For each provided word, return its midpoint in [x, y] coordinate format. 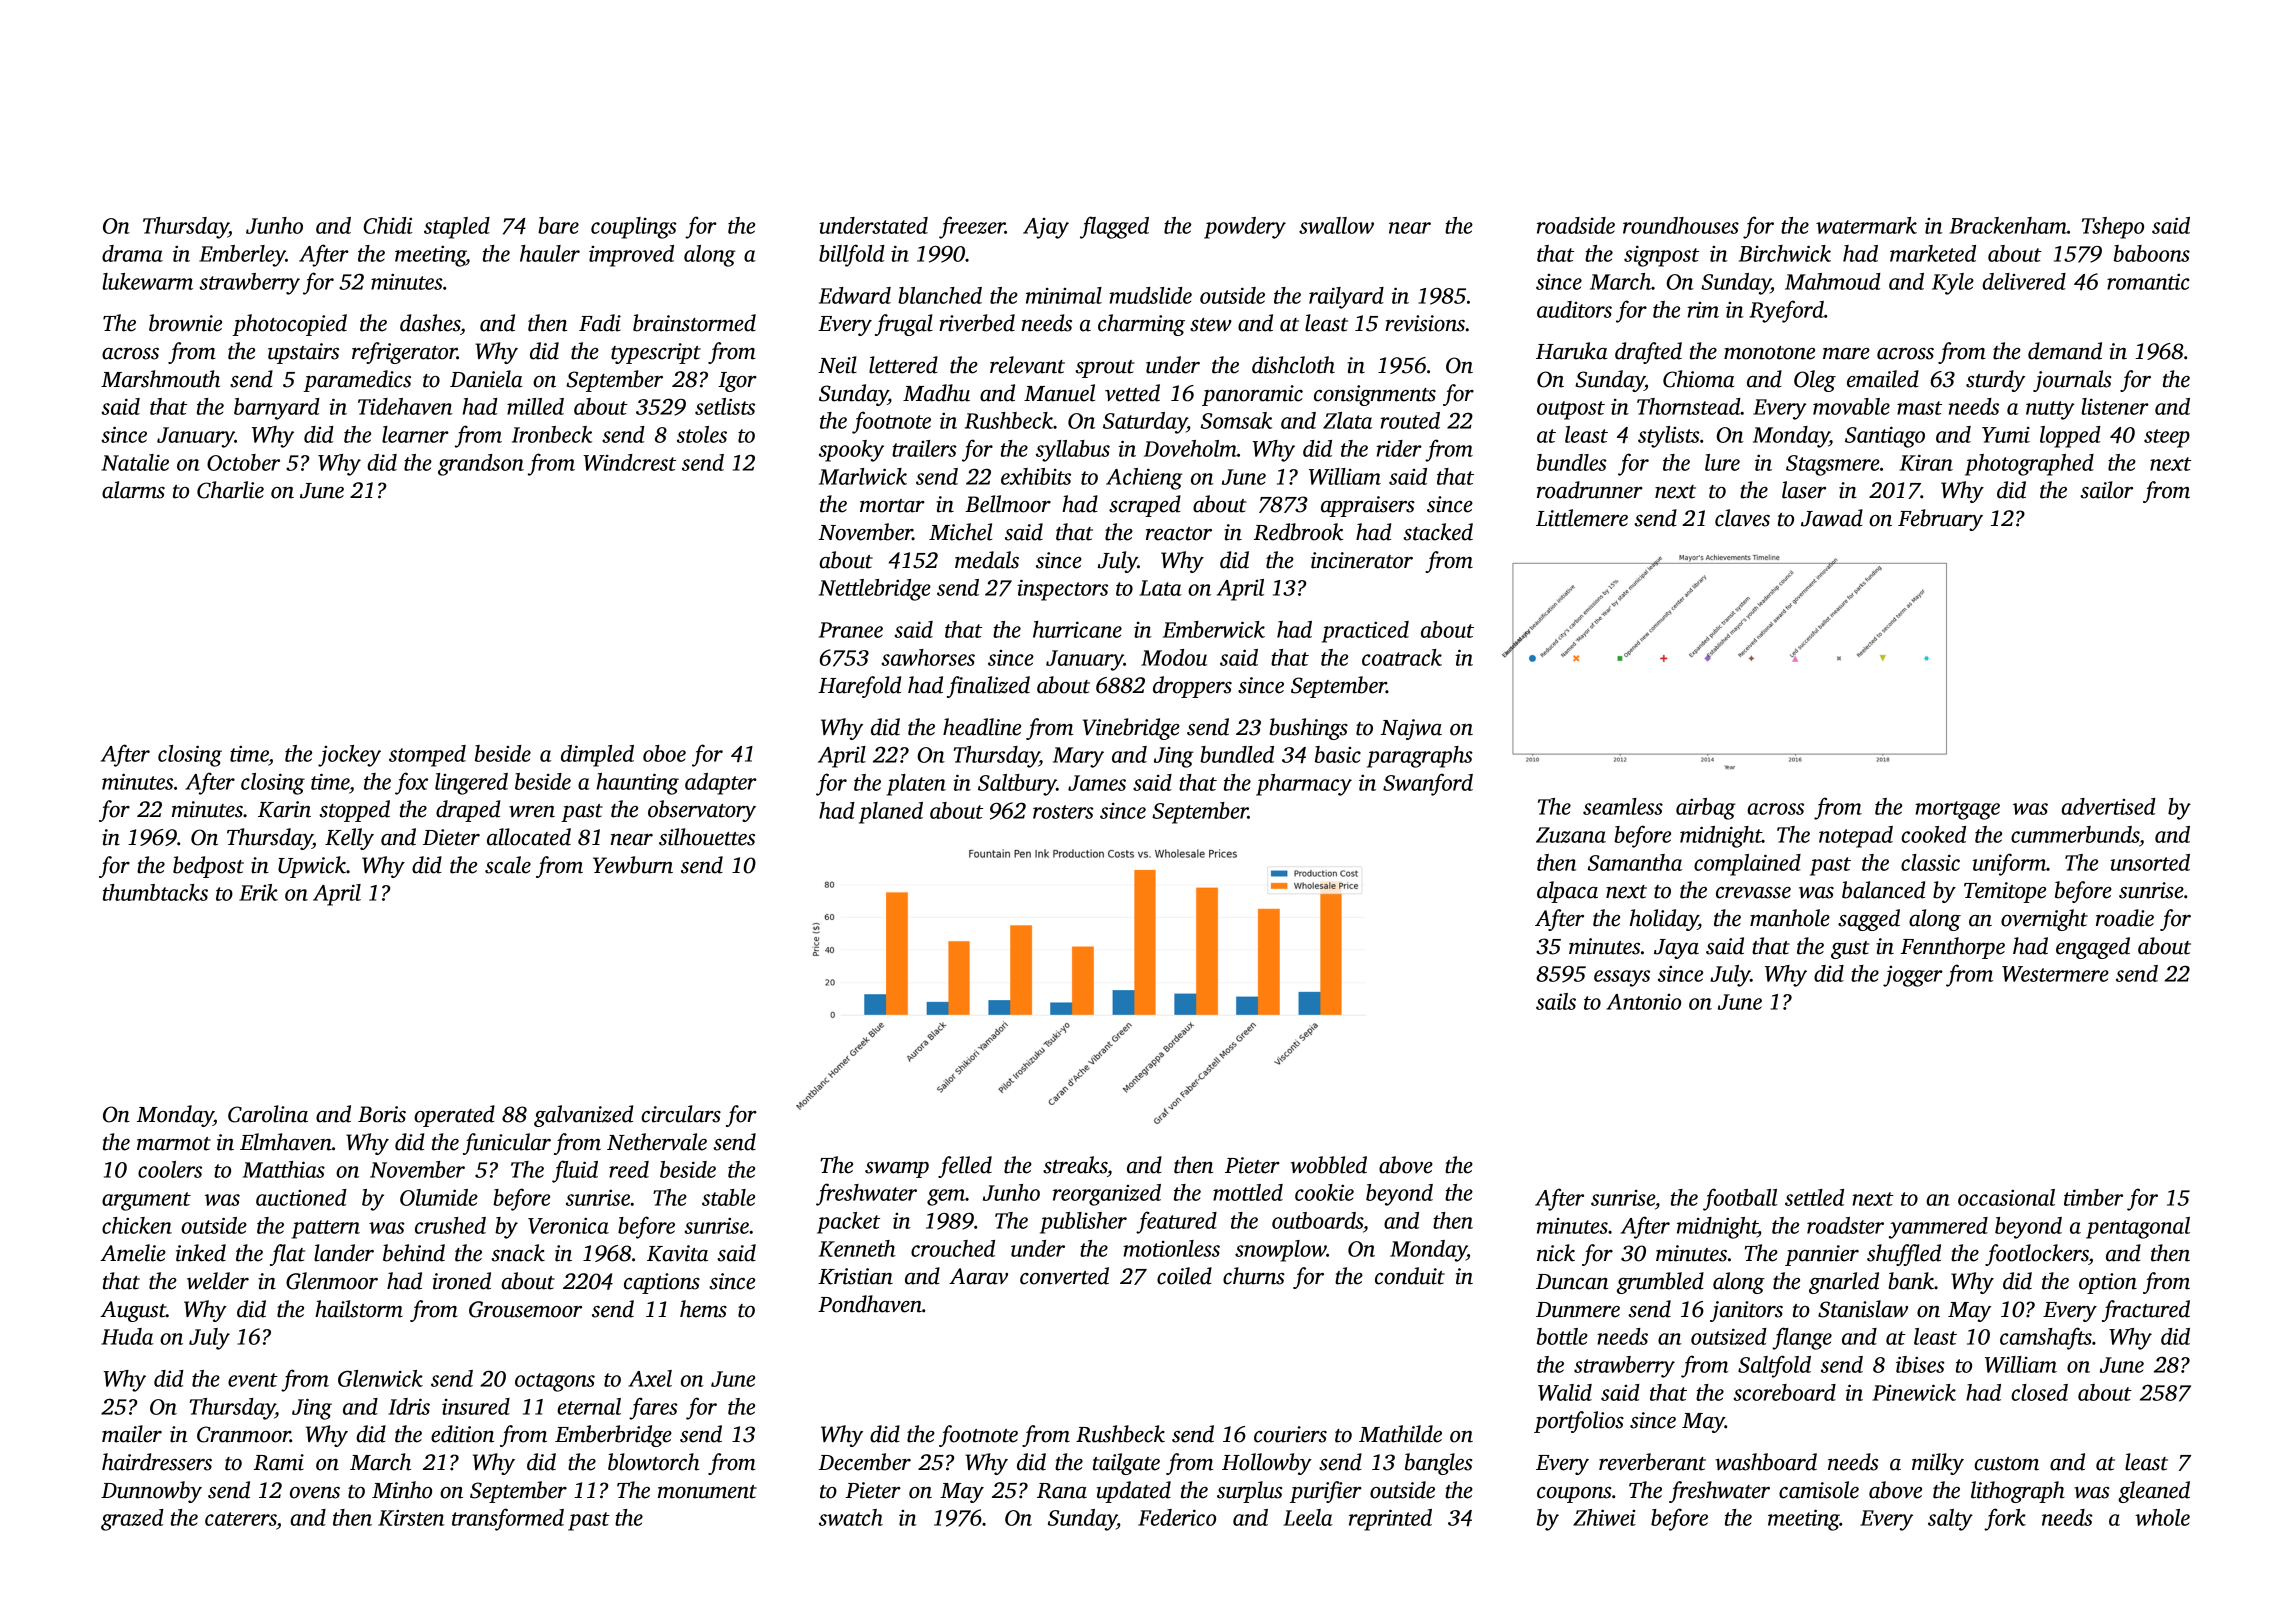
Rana [1062, 1491]
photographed [2029, 465]
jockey [349, 756]
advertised [2108, 806]
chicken [137, 1225]
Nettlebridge [875, 590]
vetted [1132, 393]
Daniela [486, 379]
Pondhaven [870, 1304]
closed [2039, 1392]
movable [1851, 406]
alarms [133, 490]
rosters [1063, 812]
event [253, 1380]
